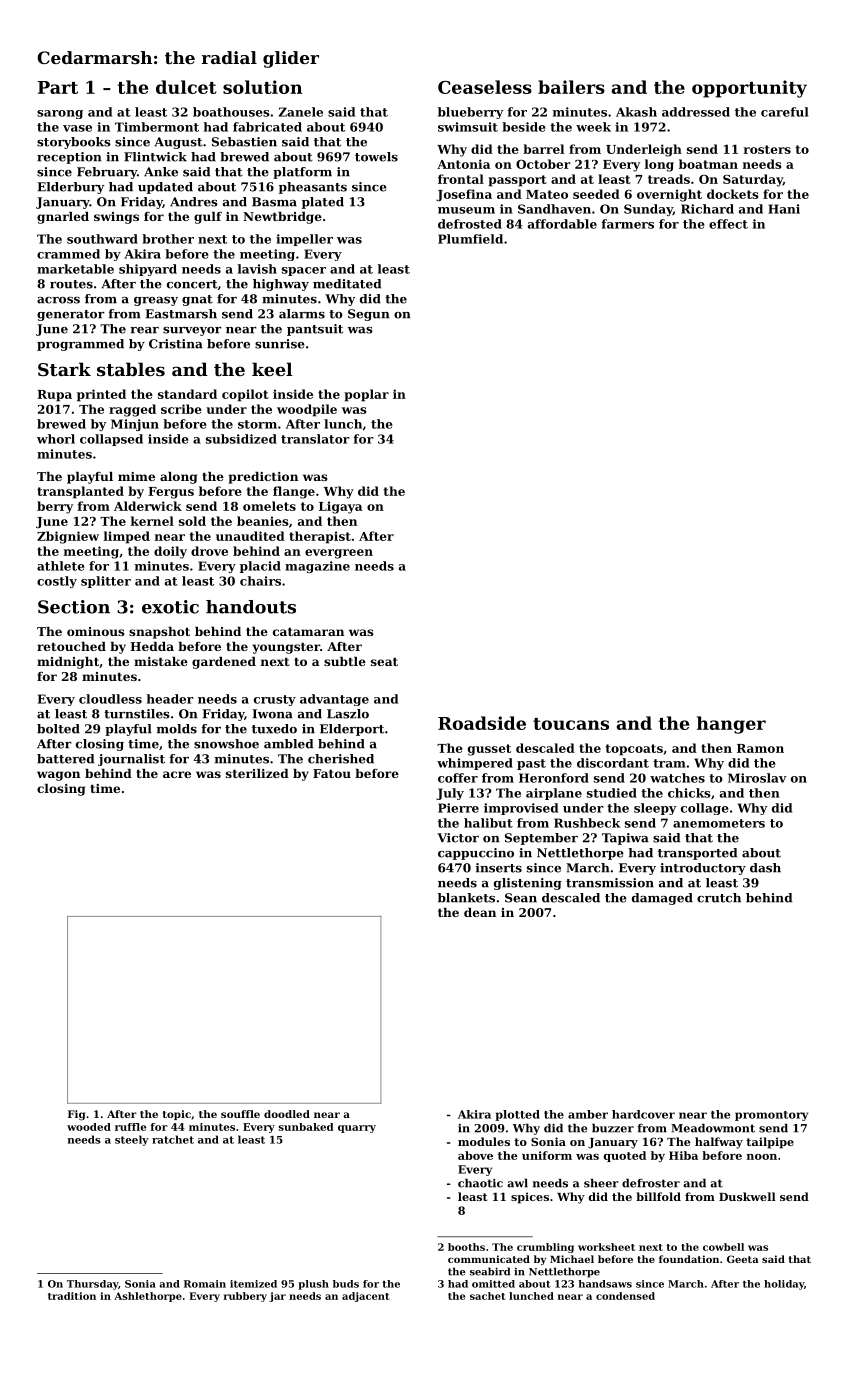  Describe the element at coordinates (482, 723) in the image. I see `Roadside` at that location.
